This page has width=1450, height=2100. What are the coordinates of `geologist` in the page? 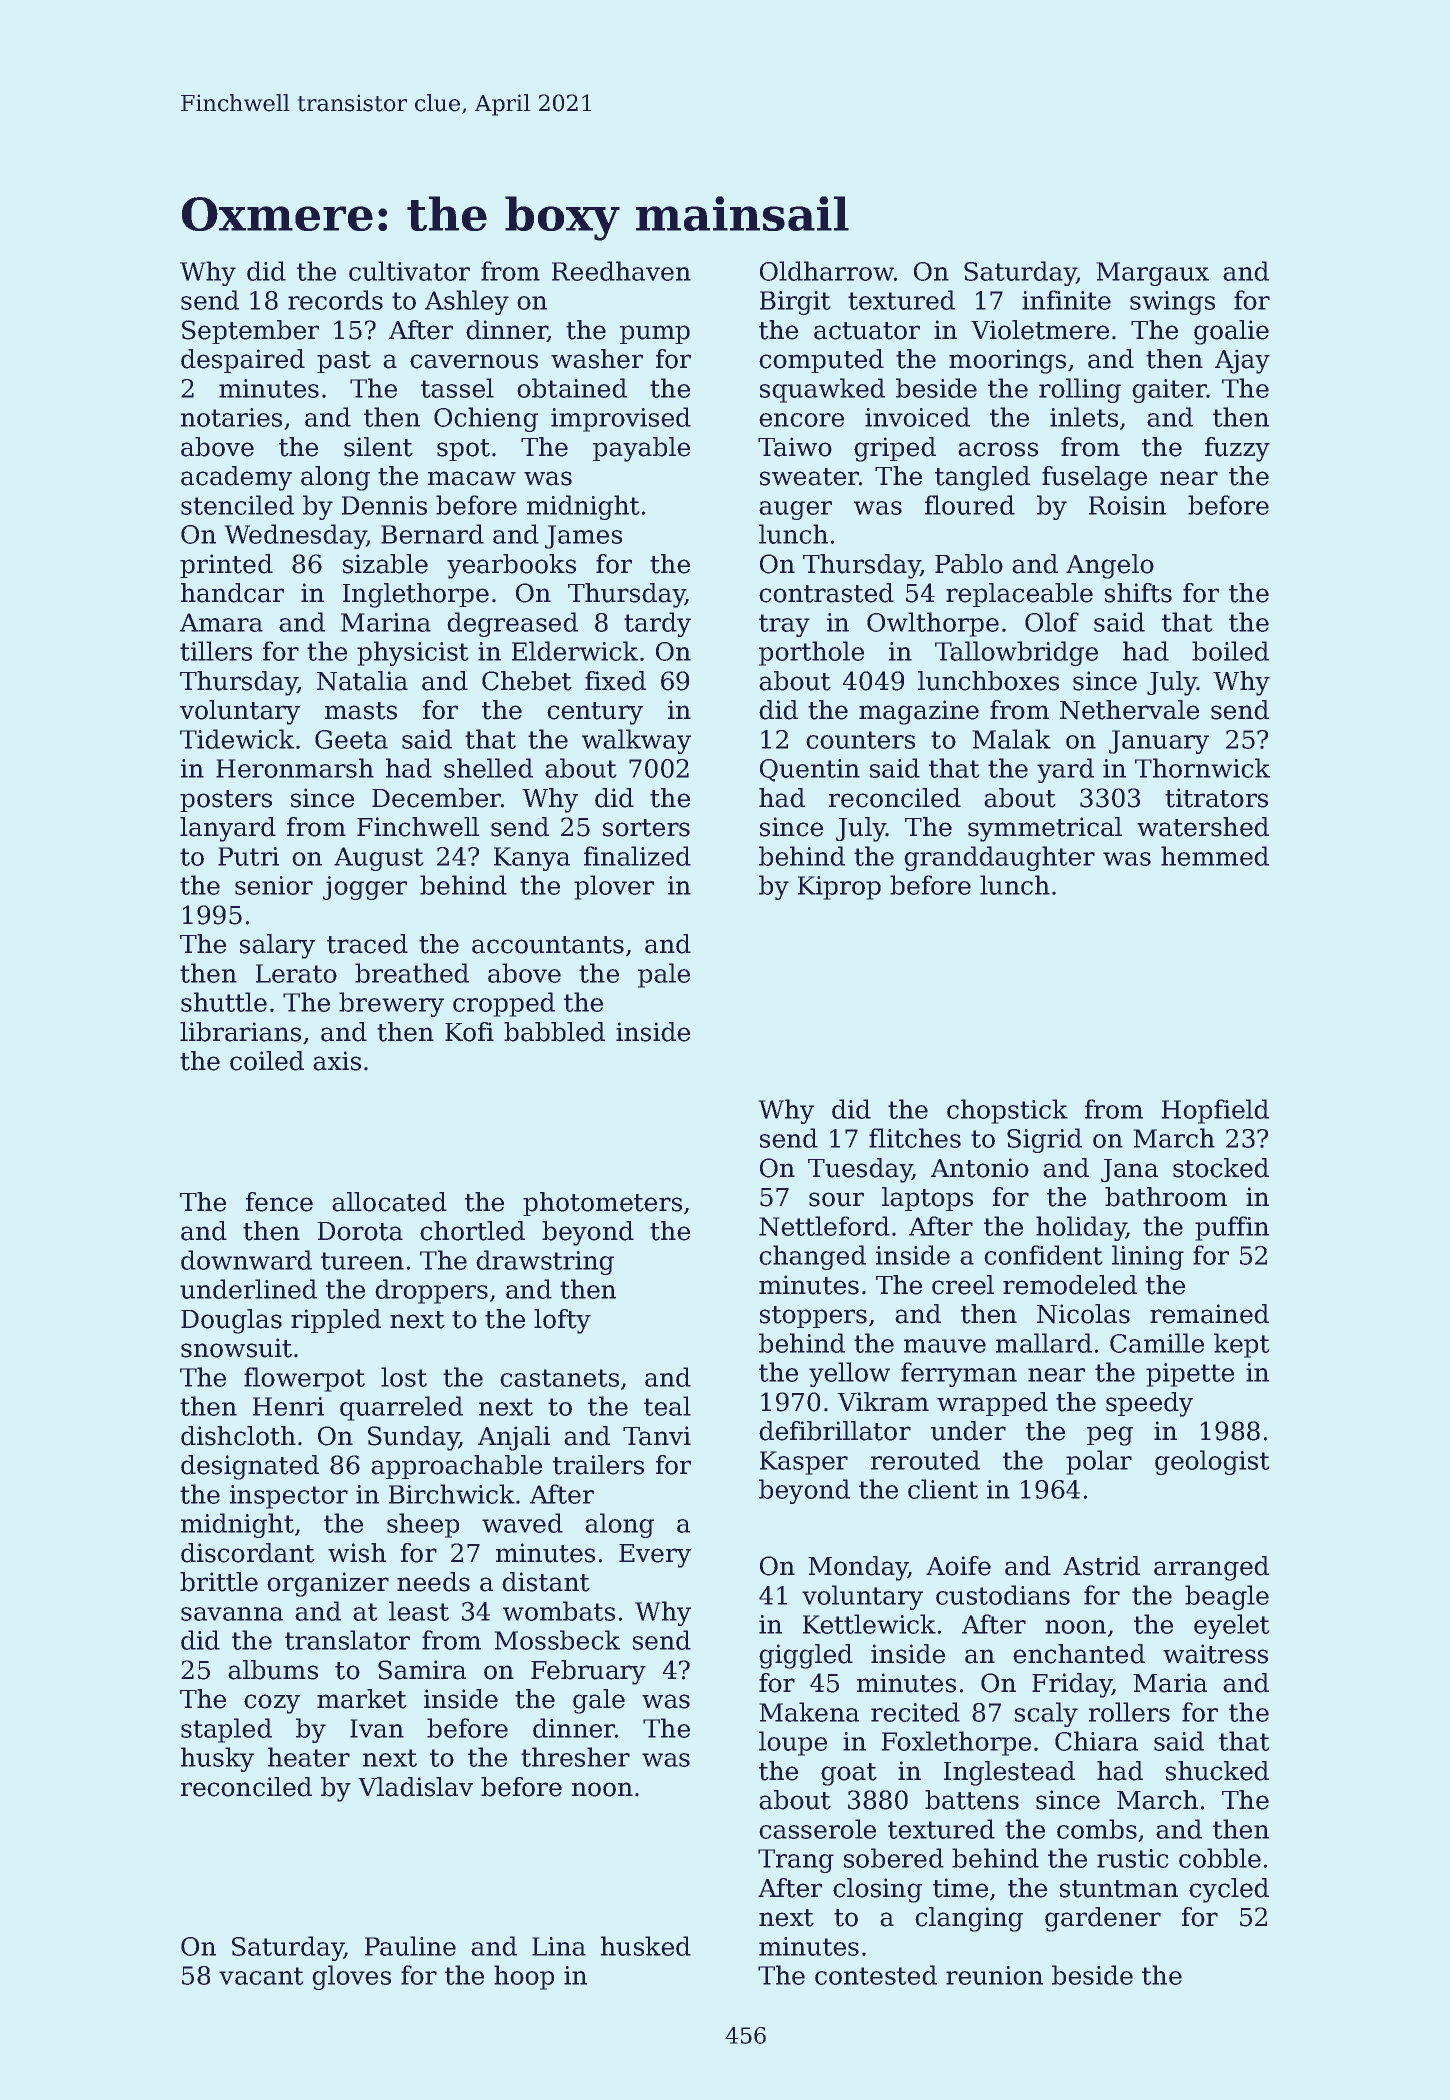 It's located at (1212, 1462).
